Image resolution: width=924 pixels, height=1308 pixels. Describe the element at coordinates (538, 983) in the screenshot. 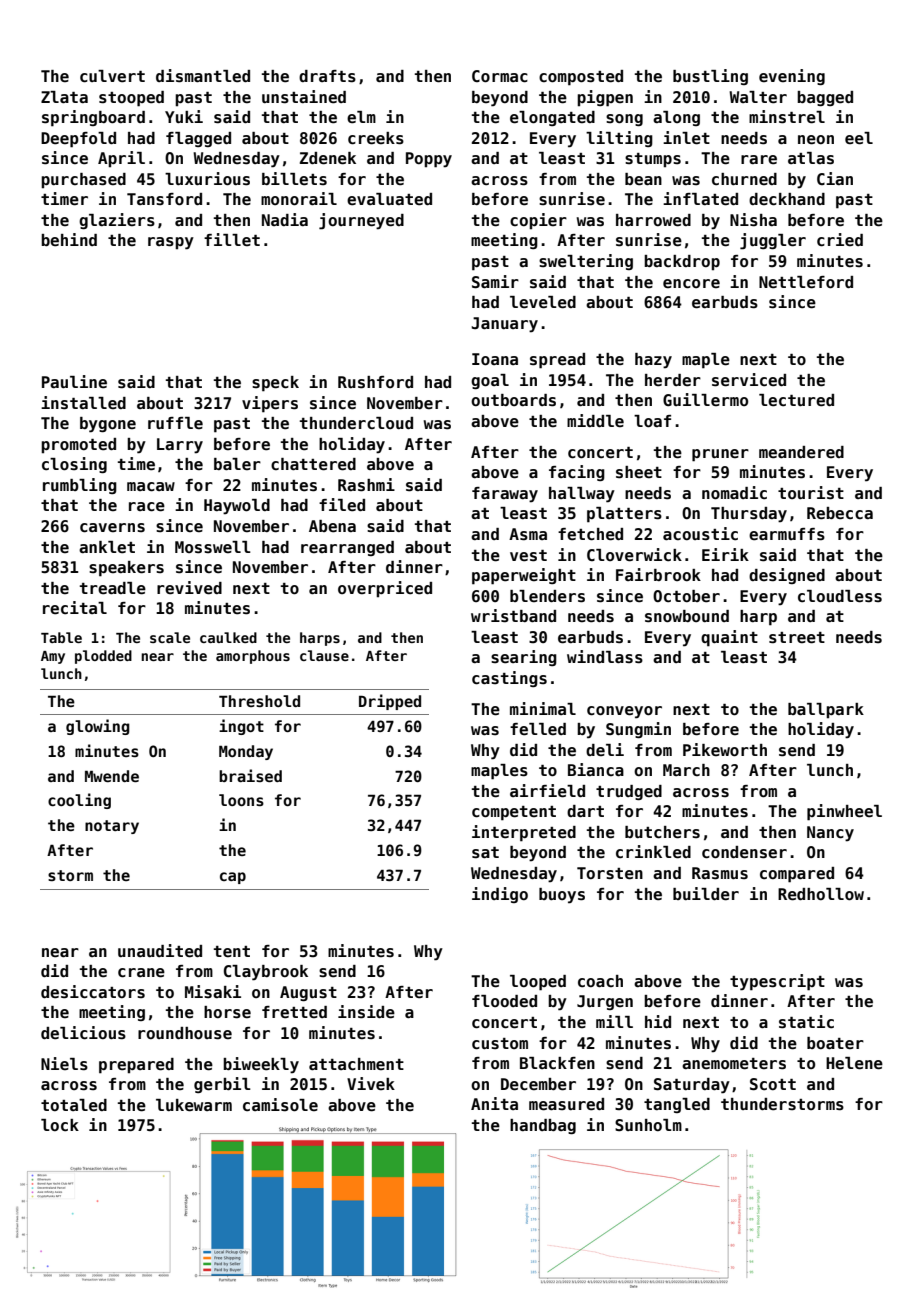

I see `looped` at that location.
